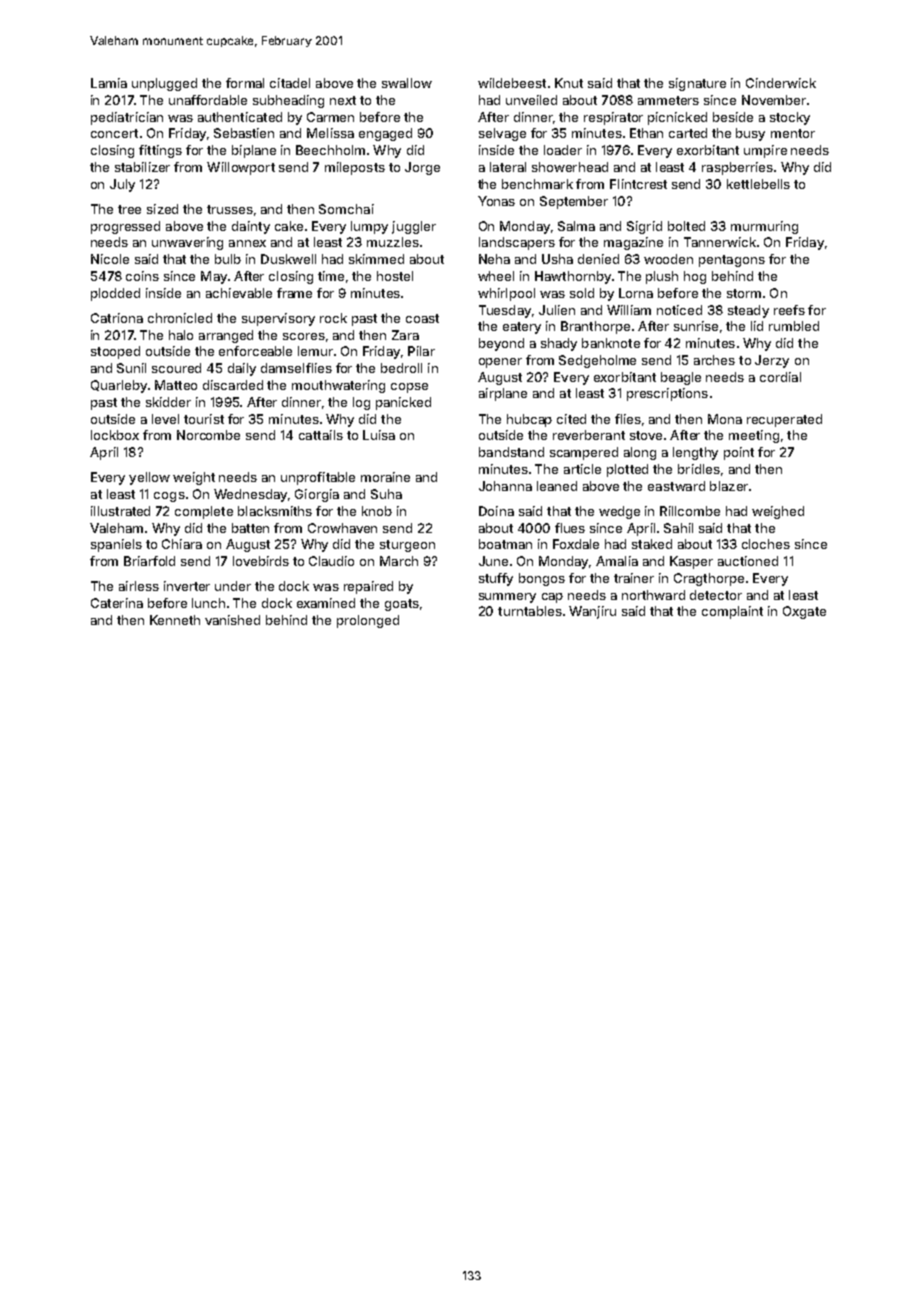 The image size is (924, 1308). Describe the element at coordinates (557, 486) in the page. I see `leaned` at that location.
